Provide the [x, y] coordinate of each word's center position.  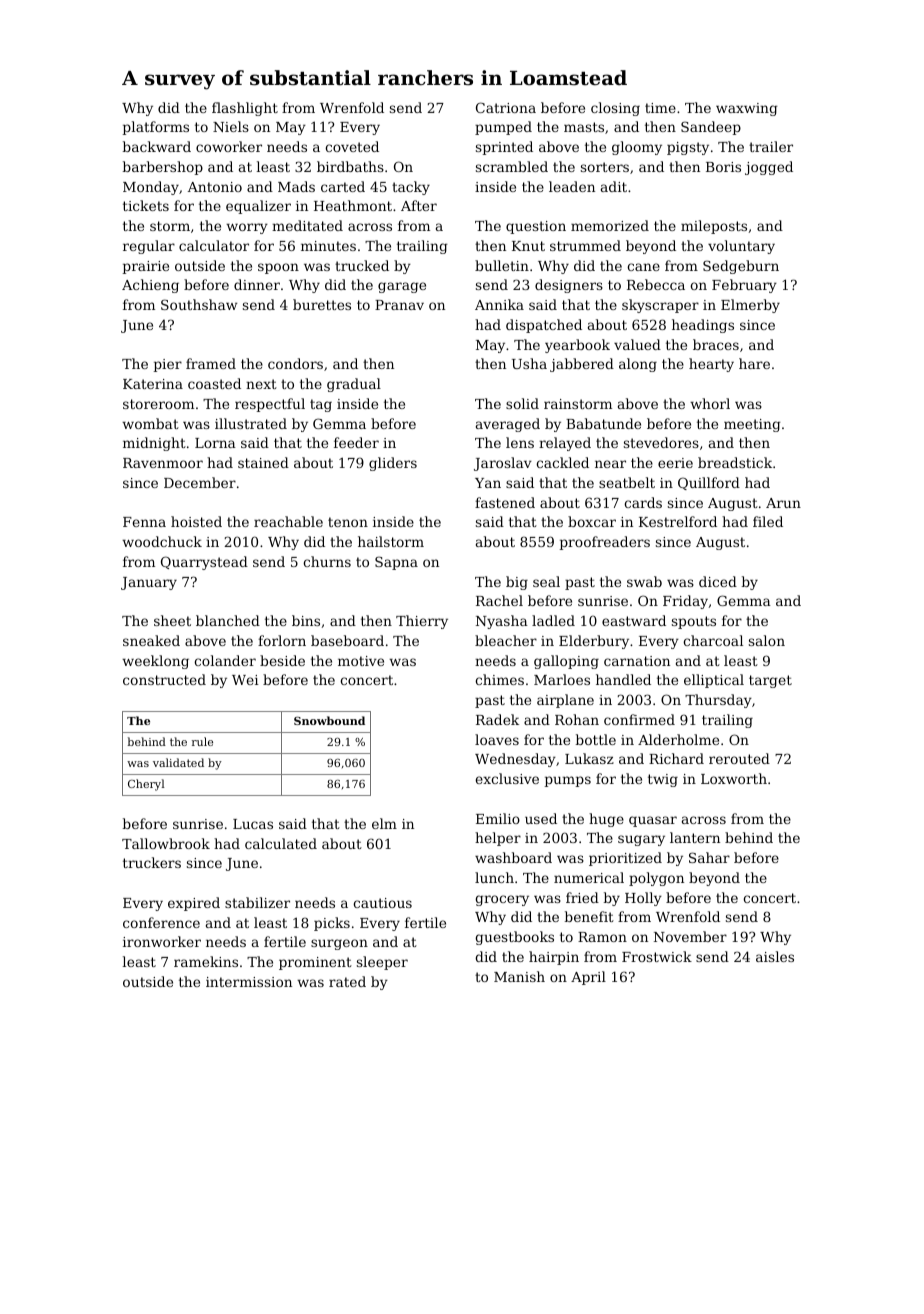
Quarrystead [204, 563]
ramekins [206, 961]
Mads [296, 186]
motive [361, 661]
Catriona [506, 107]
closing [615, 109]
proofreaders [605, 543]
